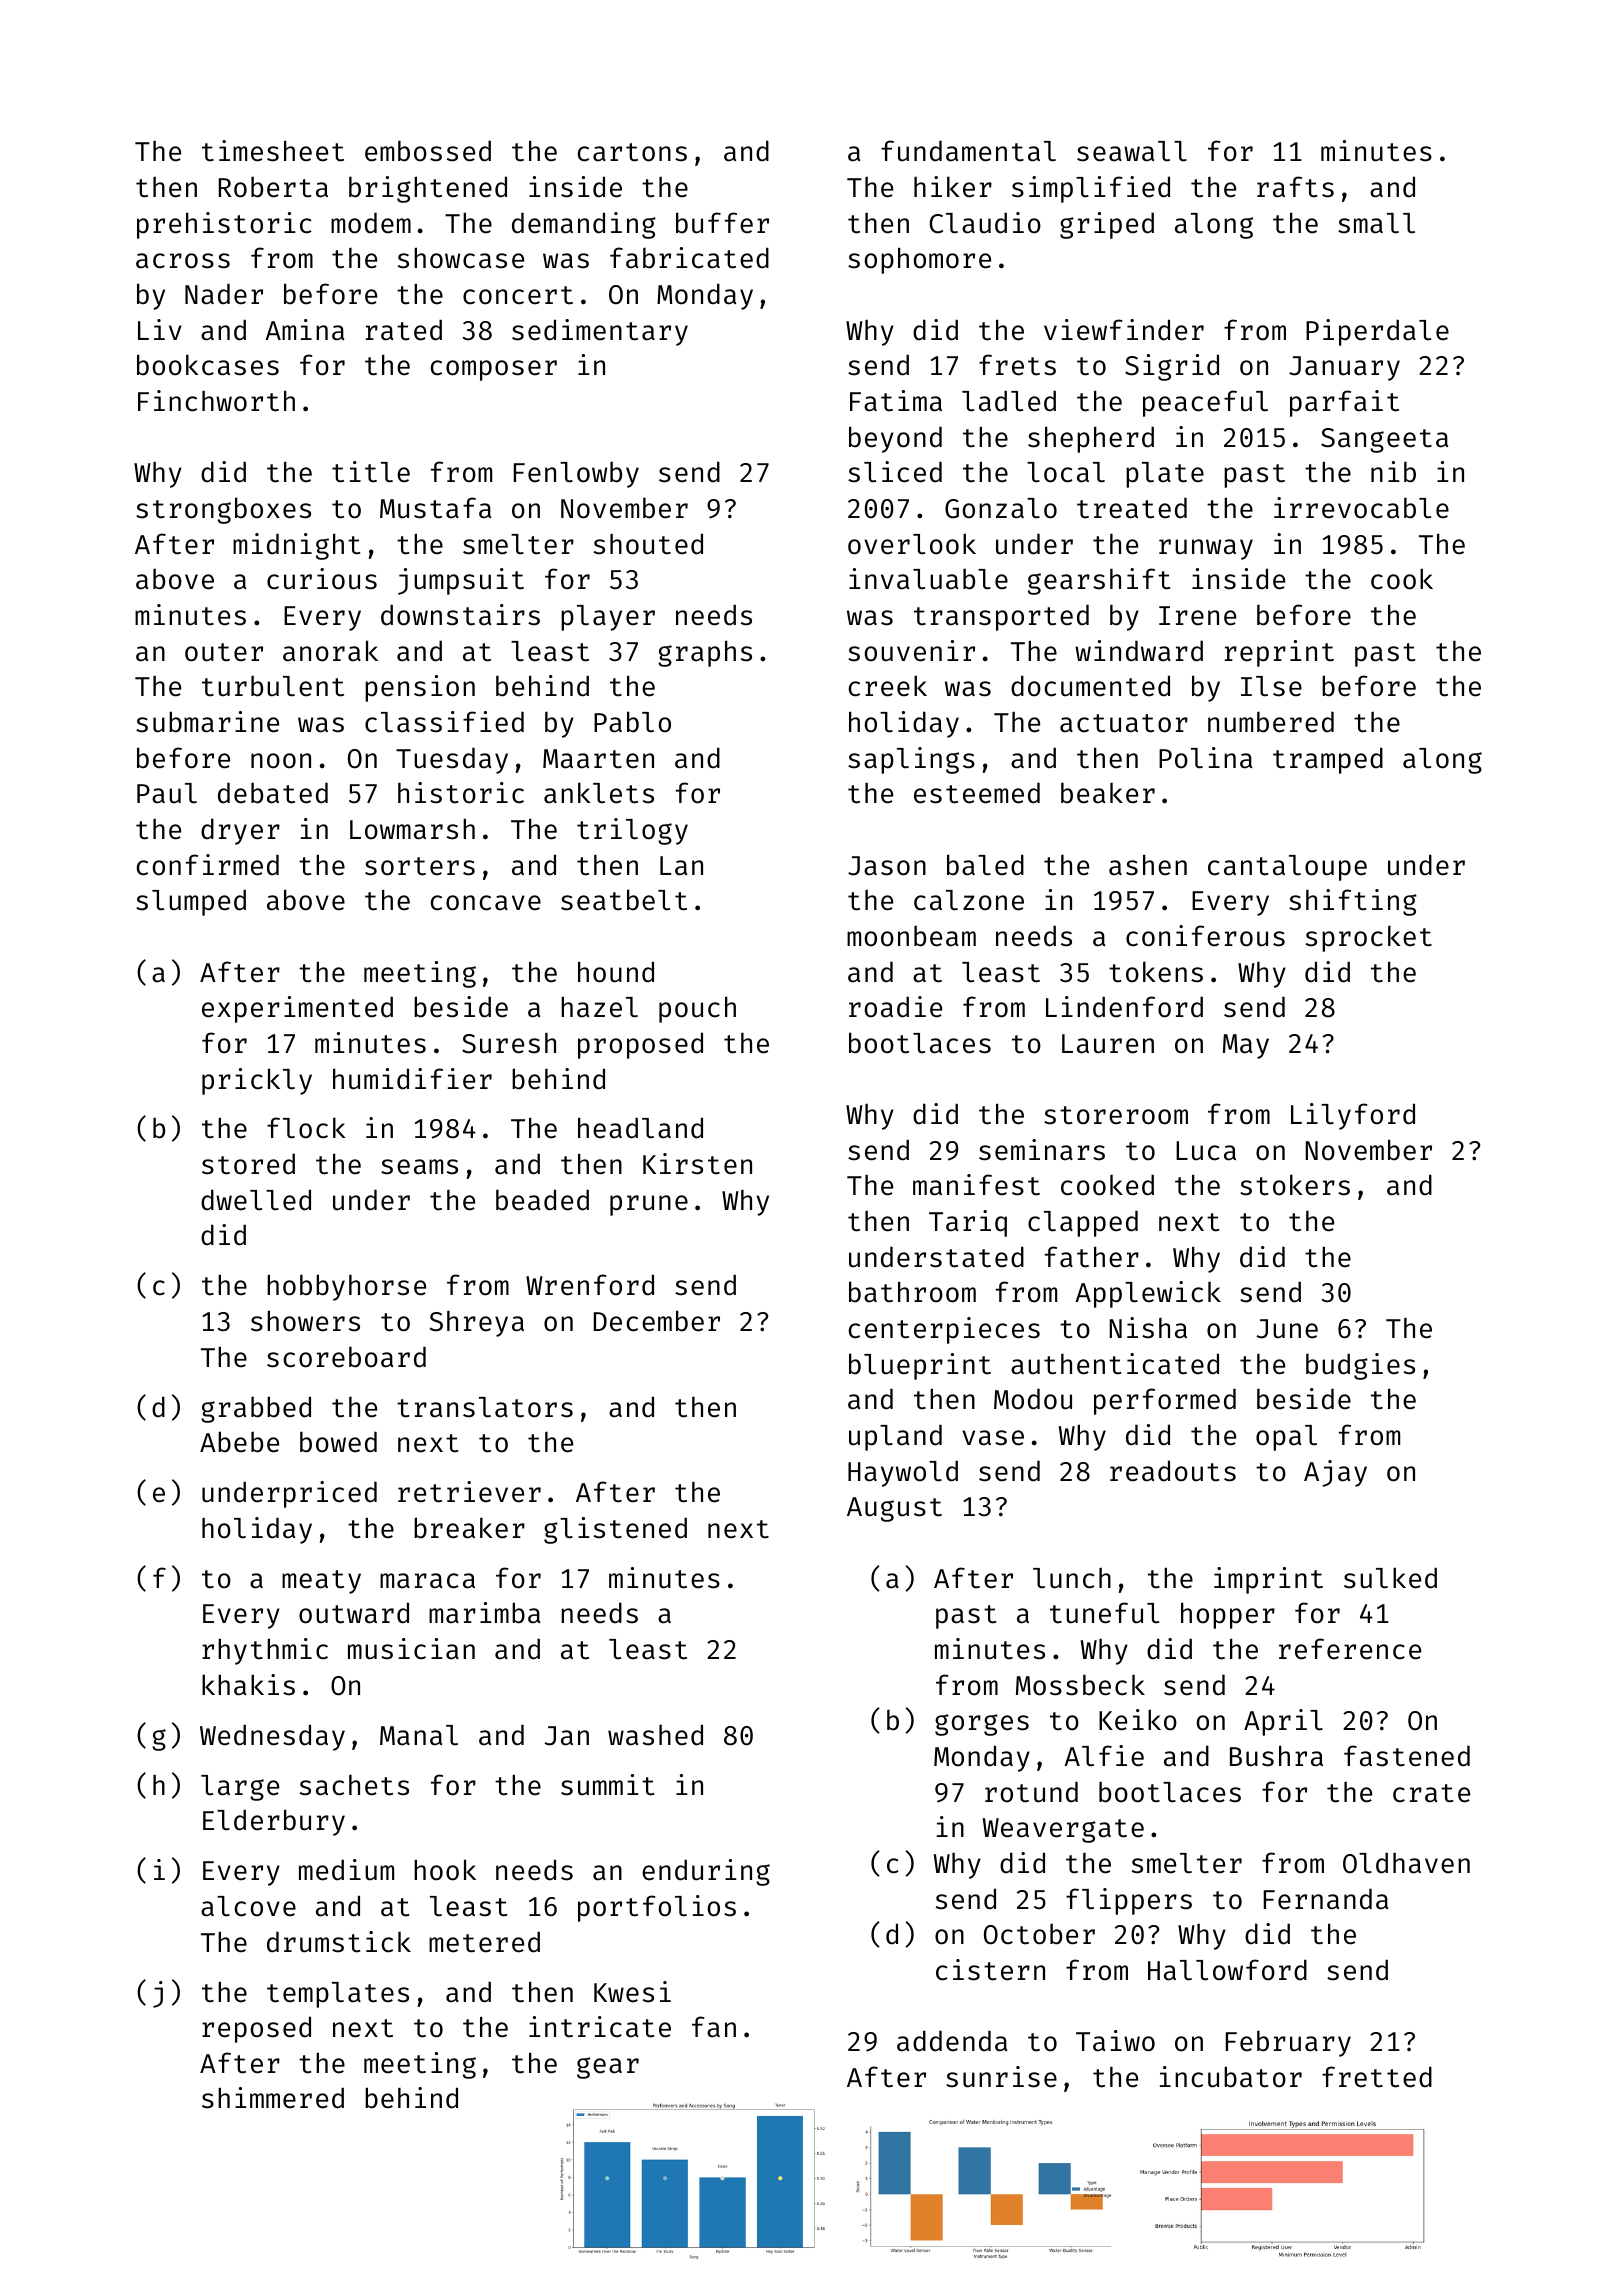 The height and width of the page is (2292, 1620). Describe the element at coordinates (689, 258) in the page. I see `fabricated` at that location.
